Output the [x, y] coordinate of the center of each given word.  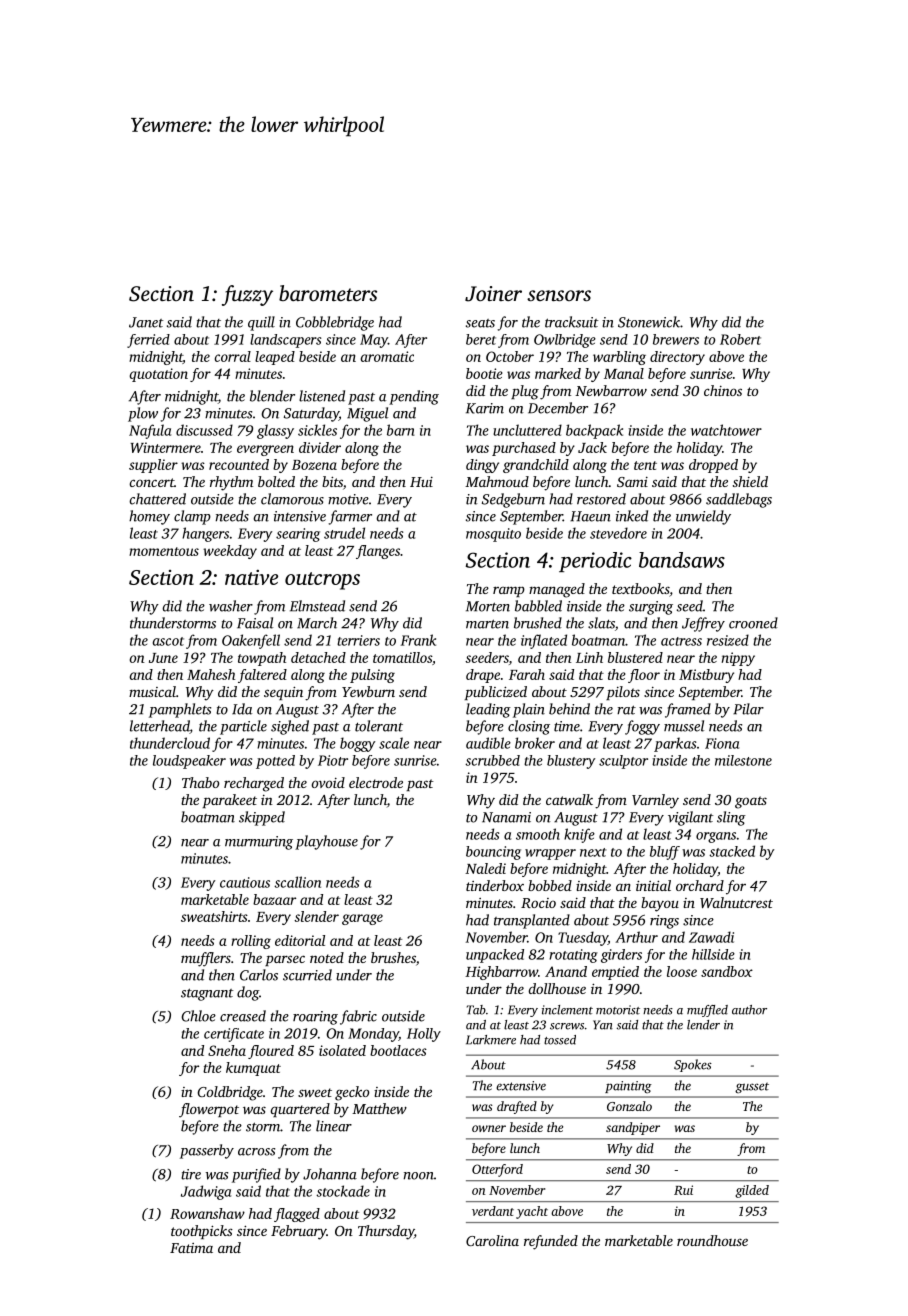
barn [401, 430]
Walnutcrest [736, 902]
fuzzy [247, 295]
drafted [517, 1107]
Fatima [191, 1248]
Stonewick [649, 322]
